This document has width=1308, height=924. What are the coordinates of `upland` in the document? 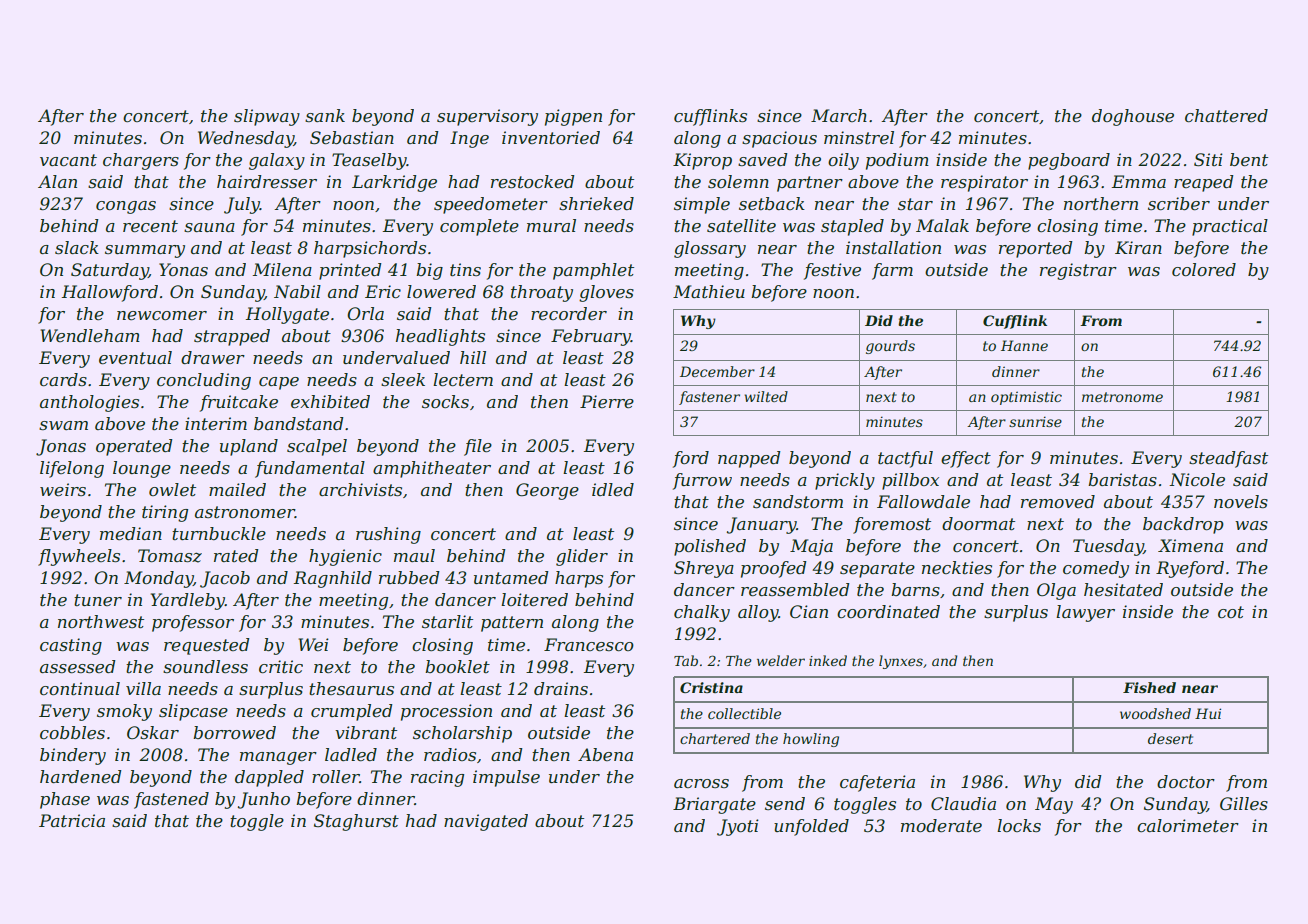 It's located at (249, 447).
